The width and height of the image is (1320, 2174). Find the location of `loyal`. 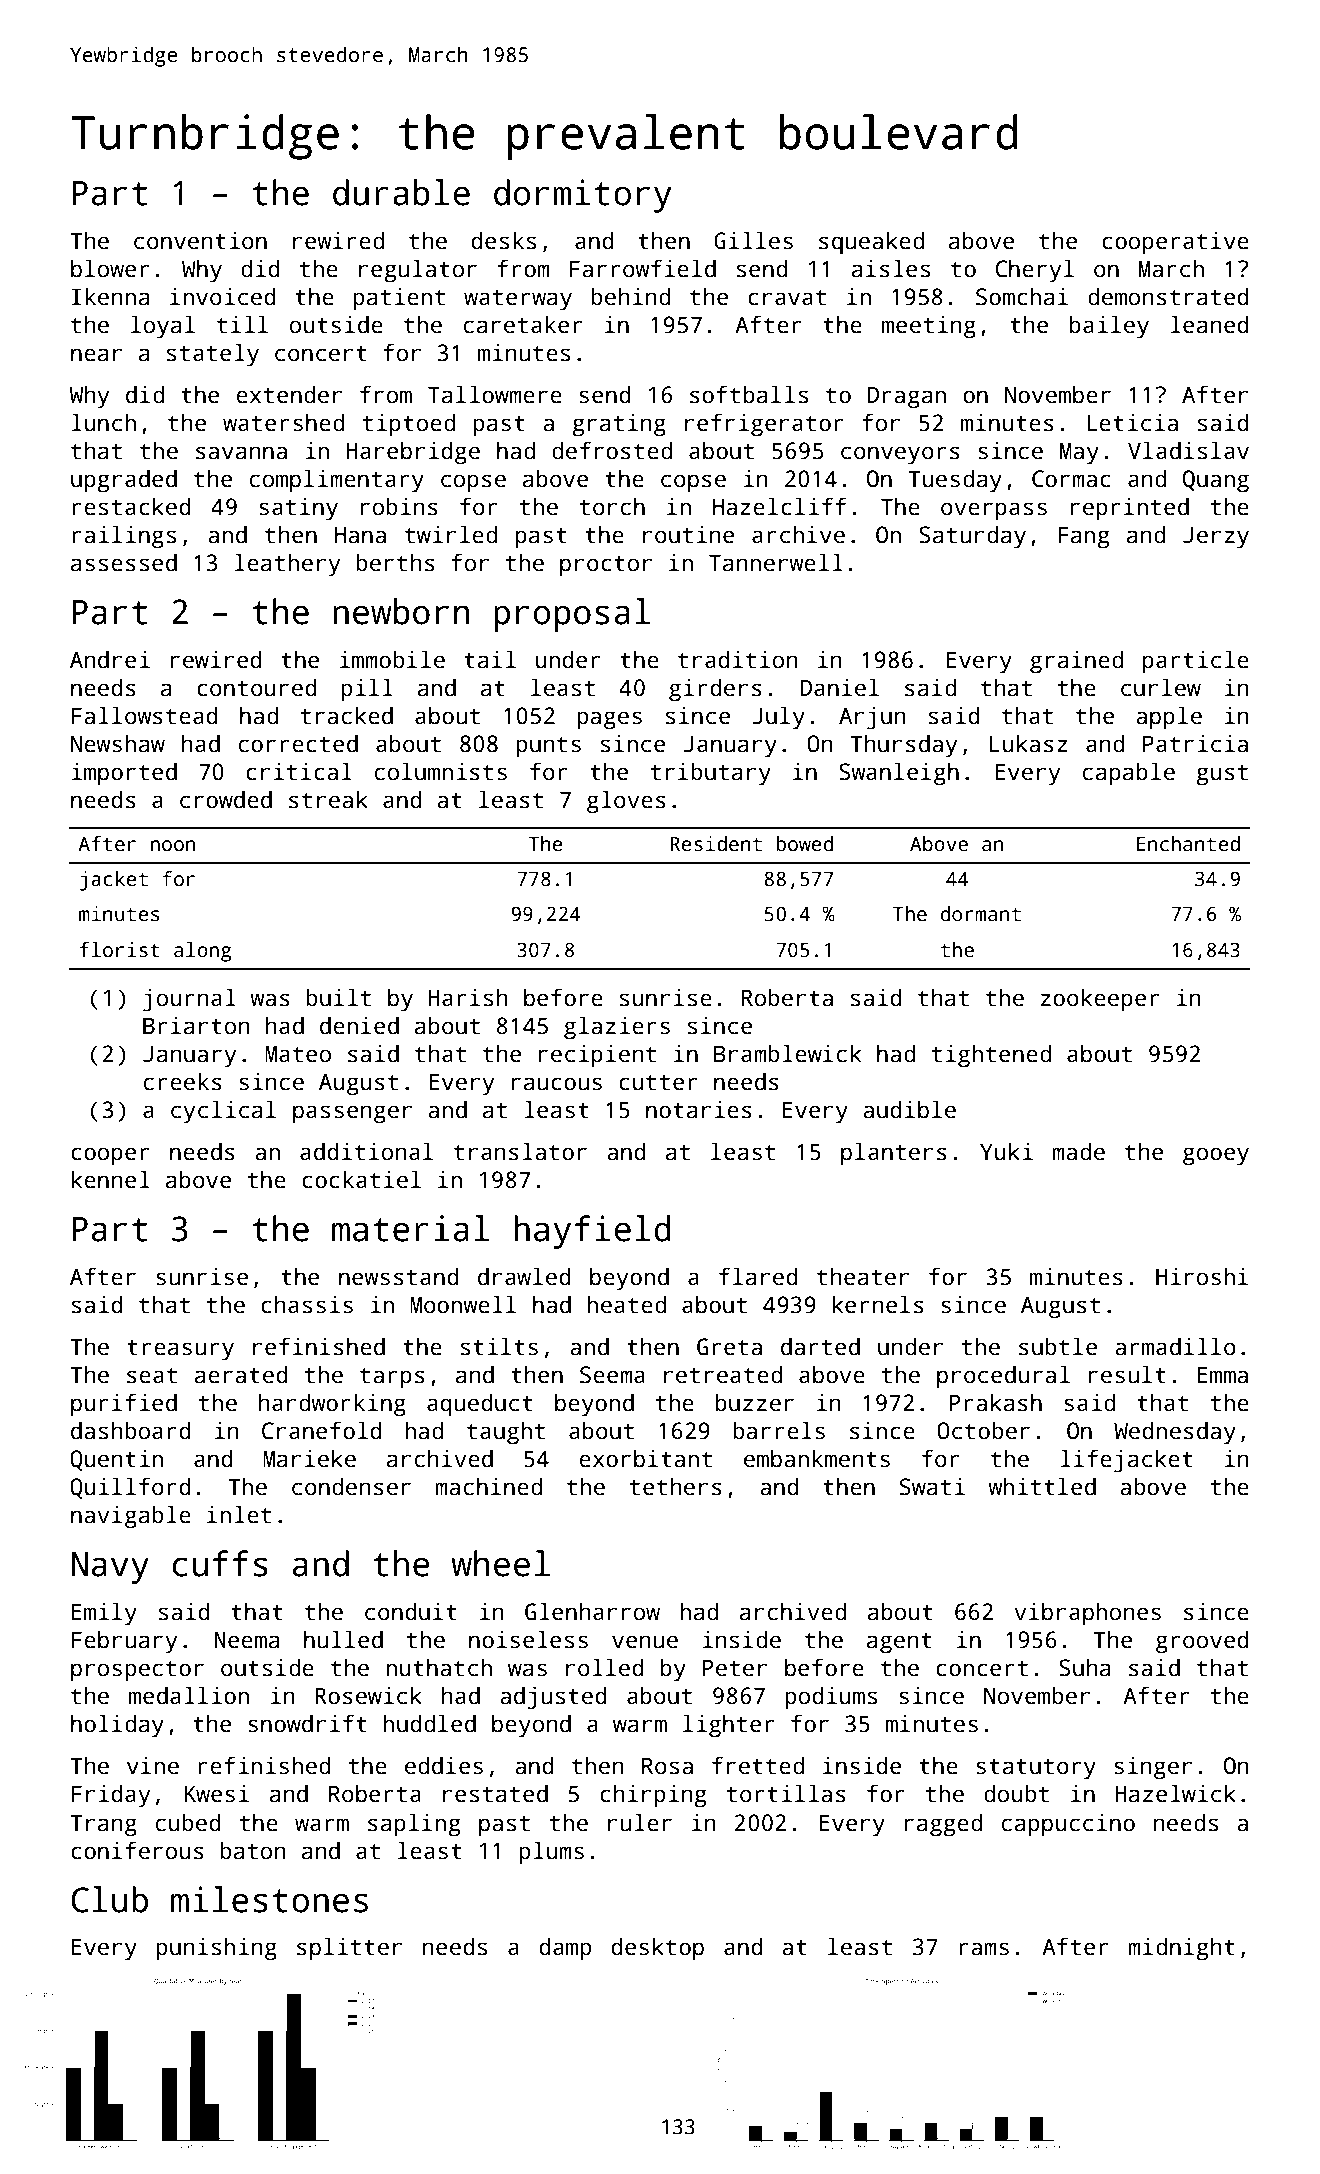

loyal is located at coordinates (163, 327).
